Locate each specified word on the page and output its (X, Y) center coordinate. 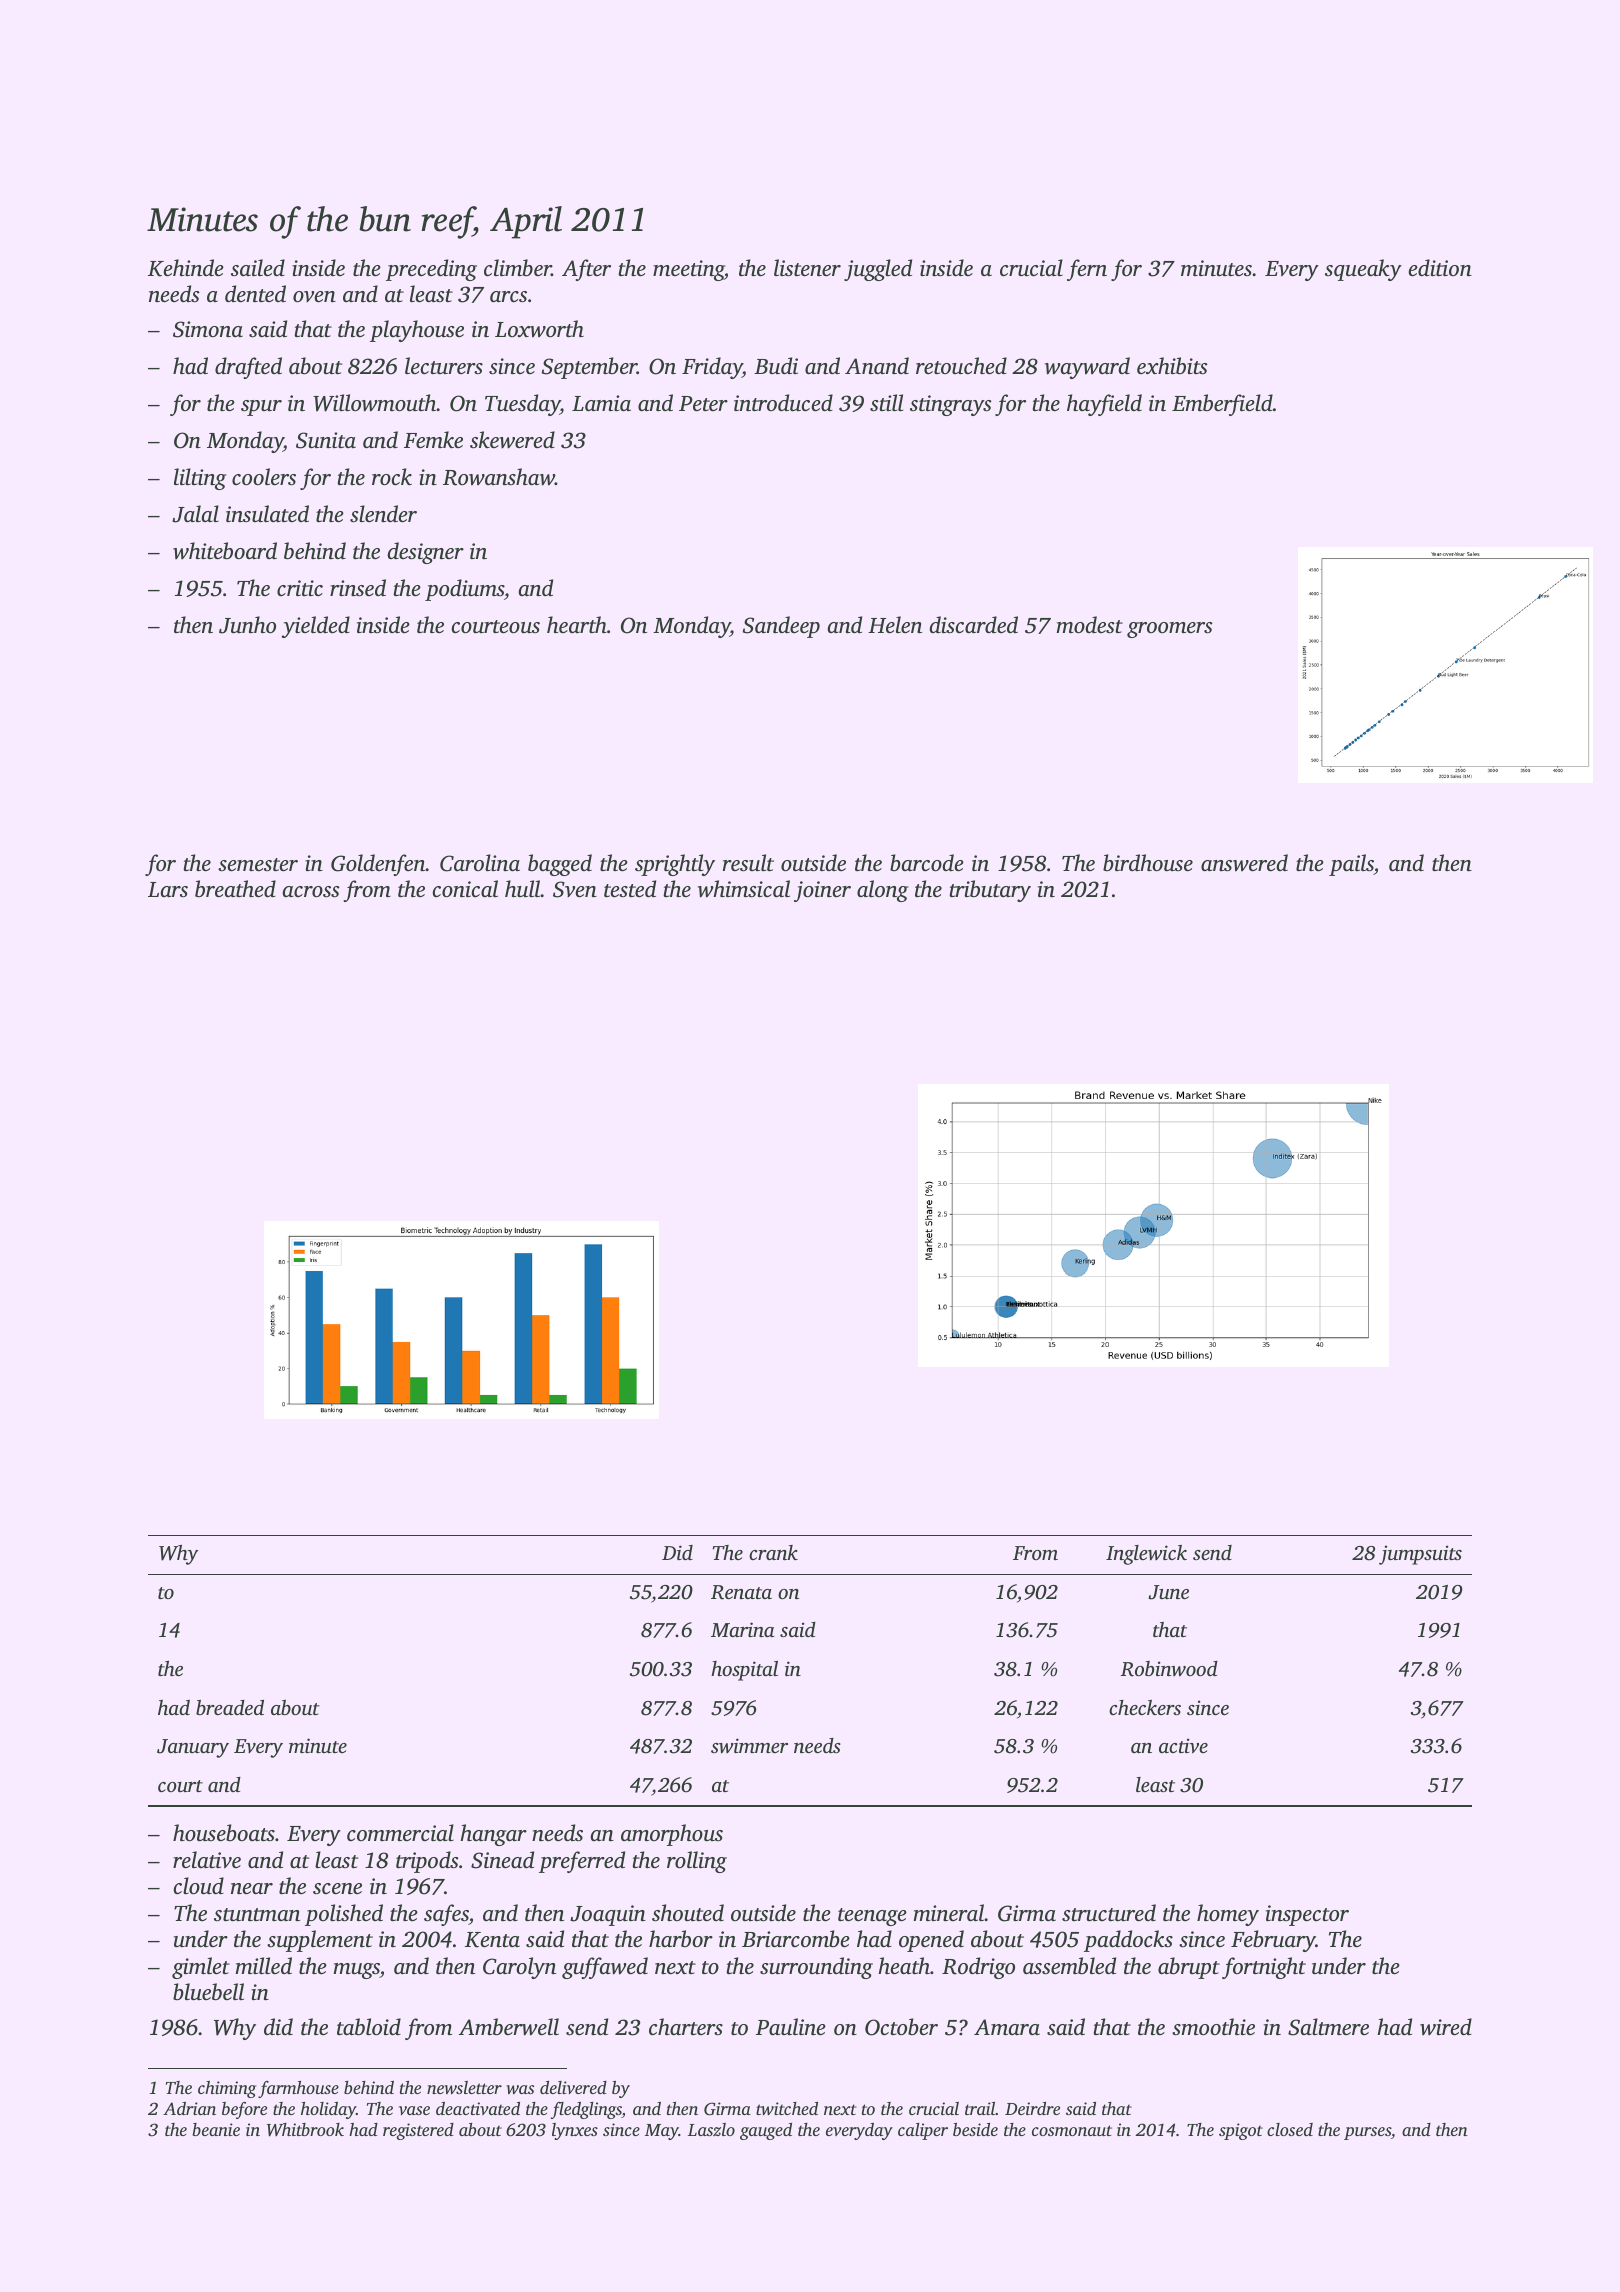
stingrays (951, 405)
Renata (741, 1592)
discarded (973, 624)
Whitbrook (305, 2130)
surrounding (816, 1968)
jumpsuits (1420, 1555)
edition (1440, 267)
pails (1351, 865)
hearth (577, 624)
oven (314, 296)
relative (207, 1860)
